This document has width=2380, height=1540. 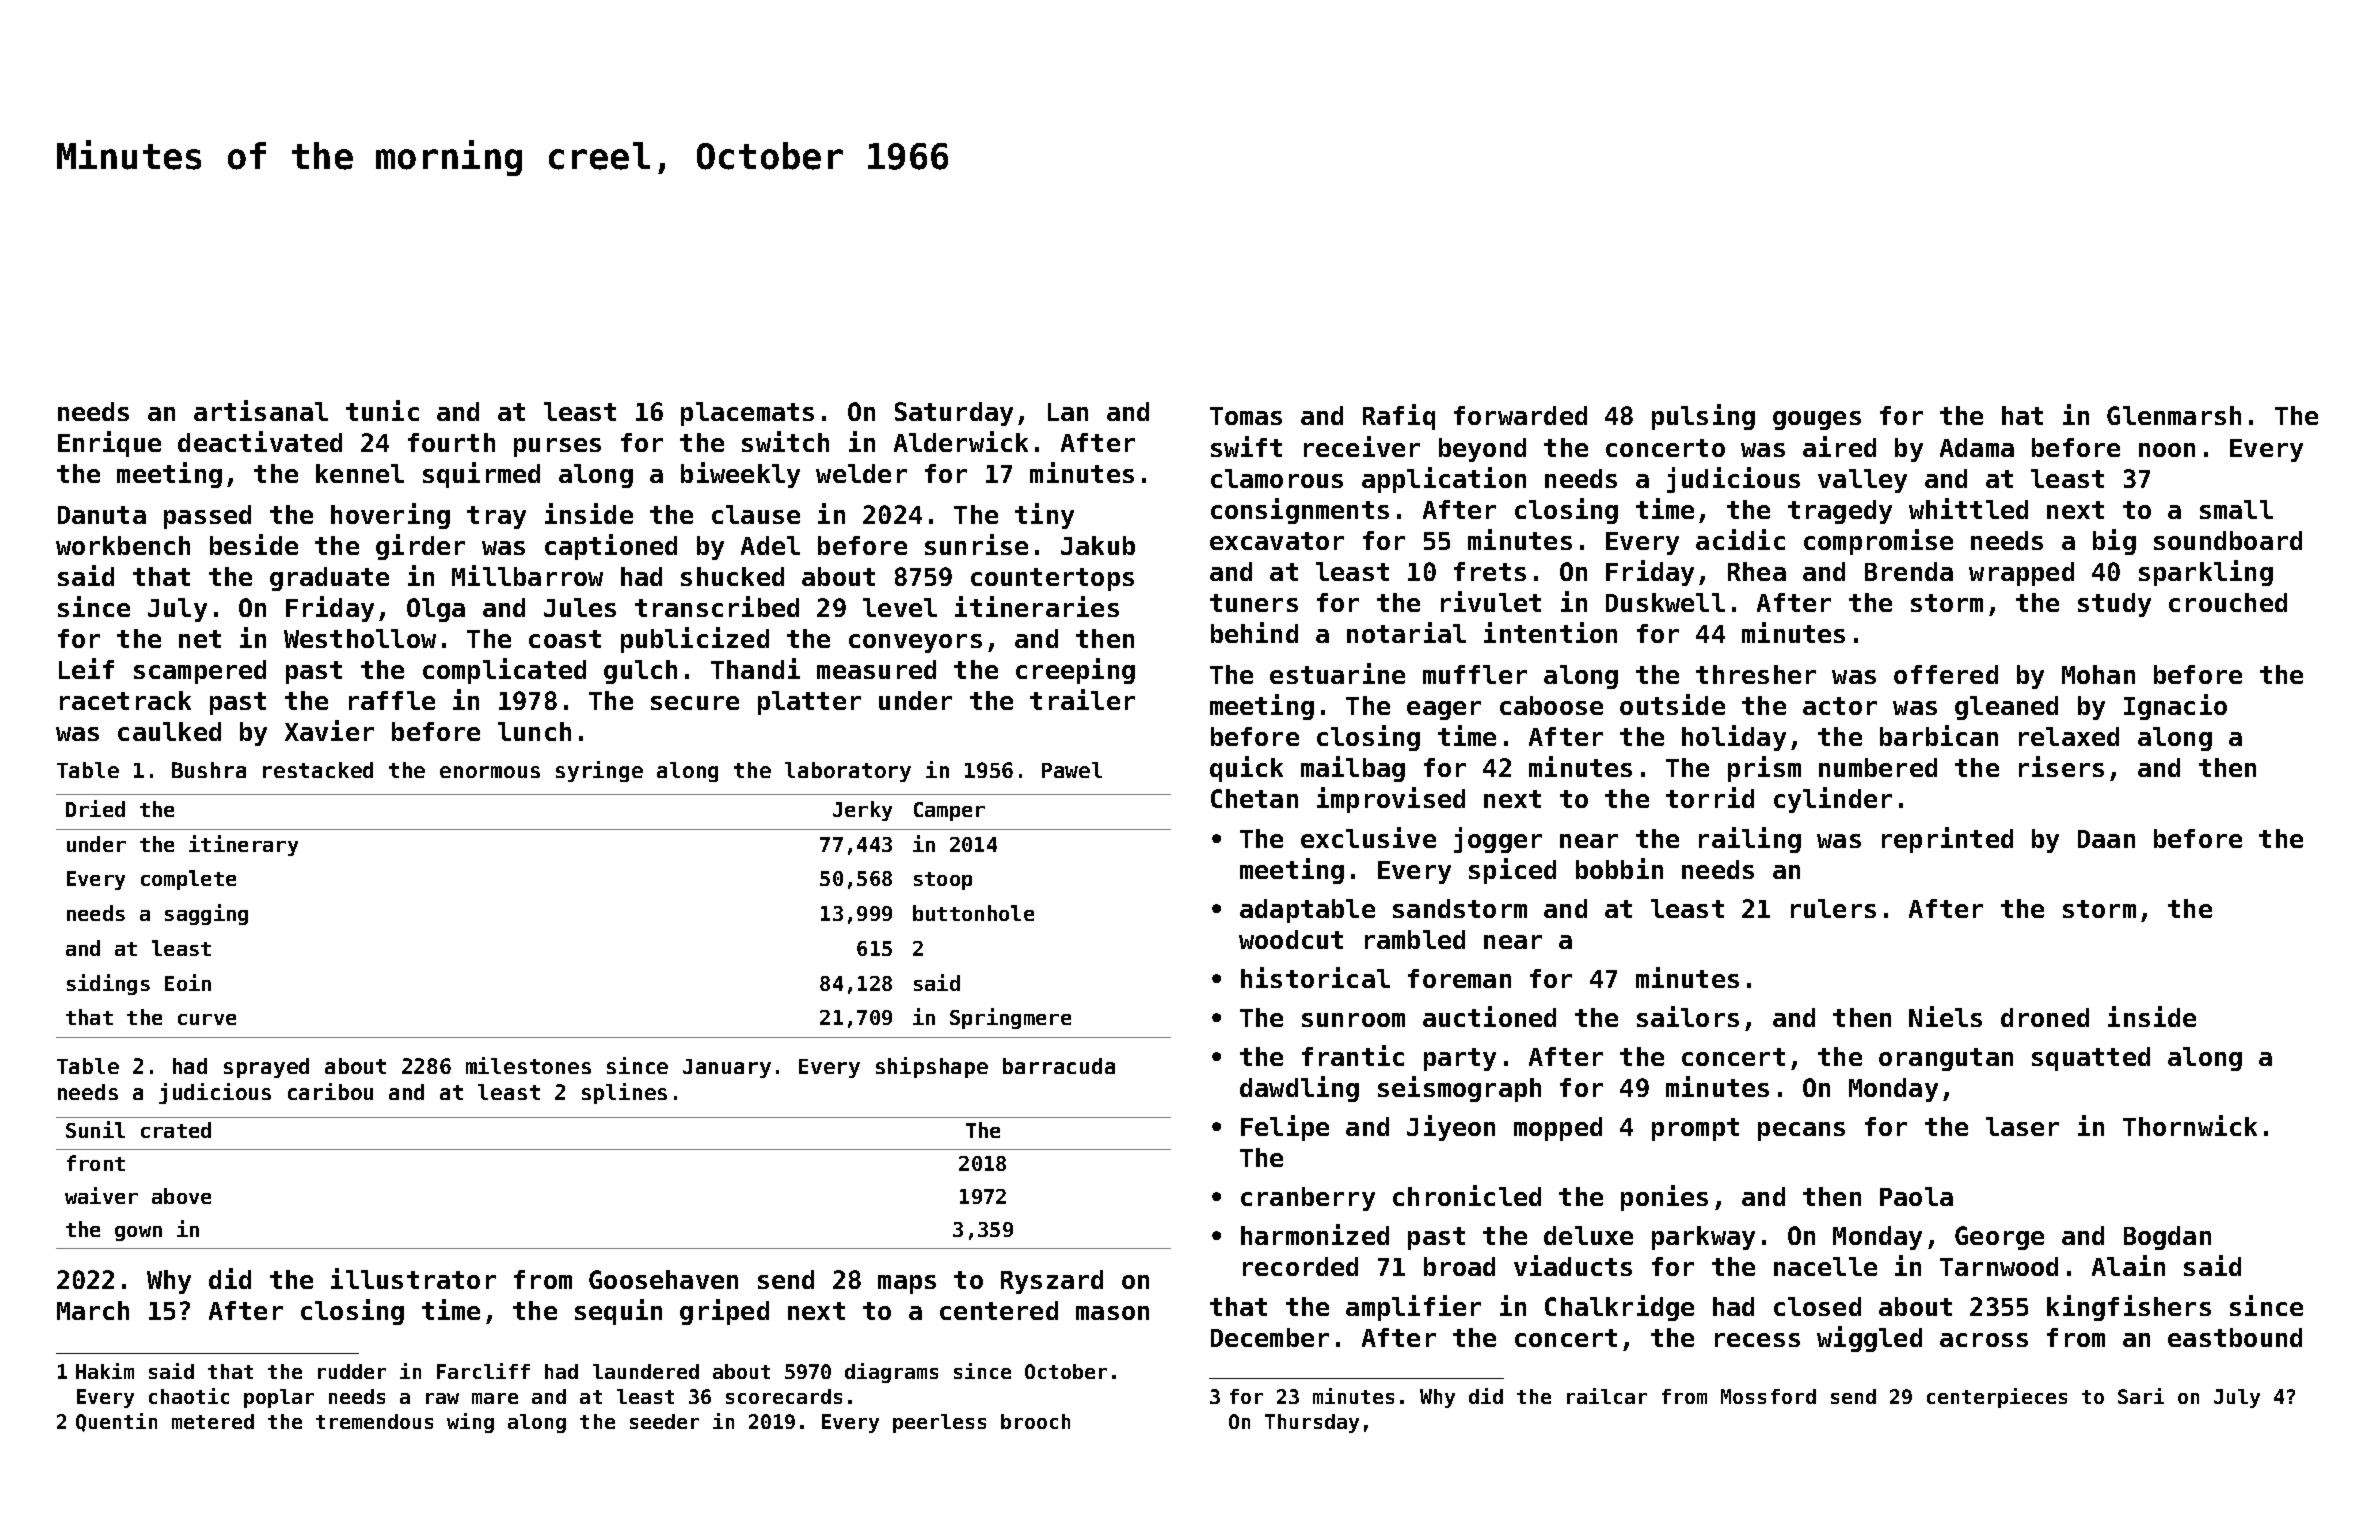 What do you see at coordinates (973, 913) in the document?
I see `buttonhole` at bounding box center [973, 913].
